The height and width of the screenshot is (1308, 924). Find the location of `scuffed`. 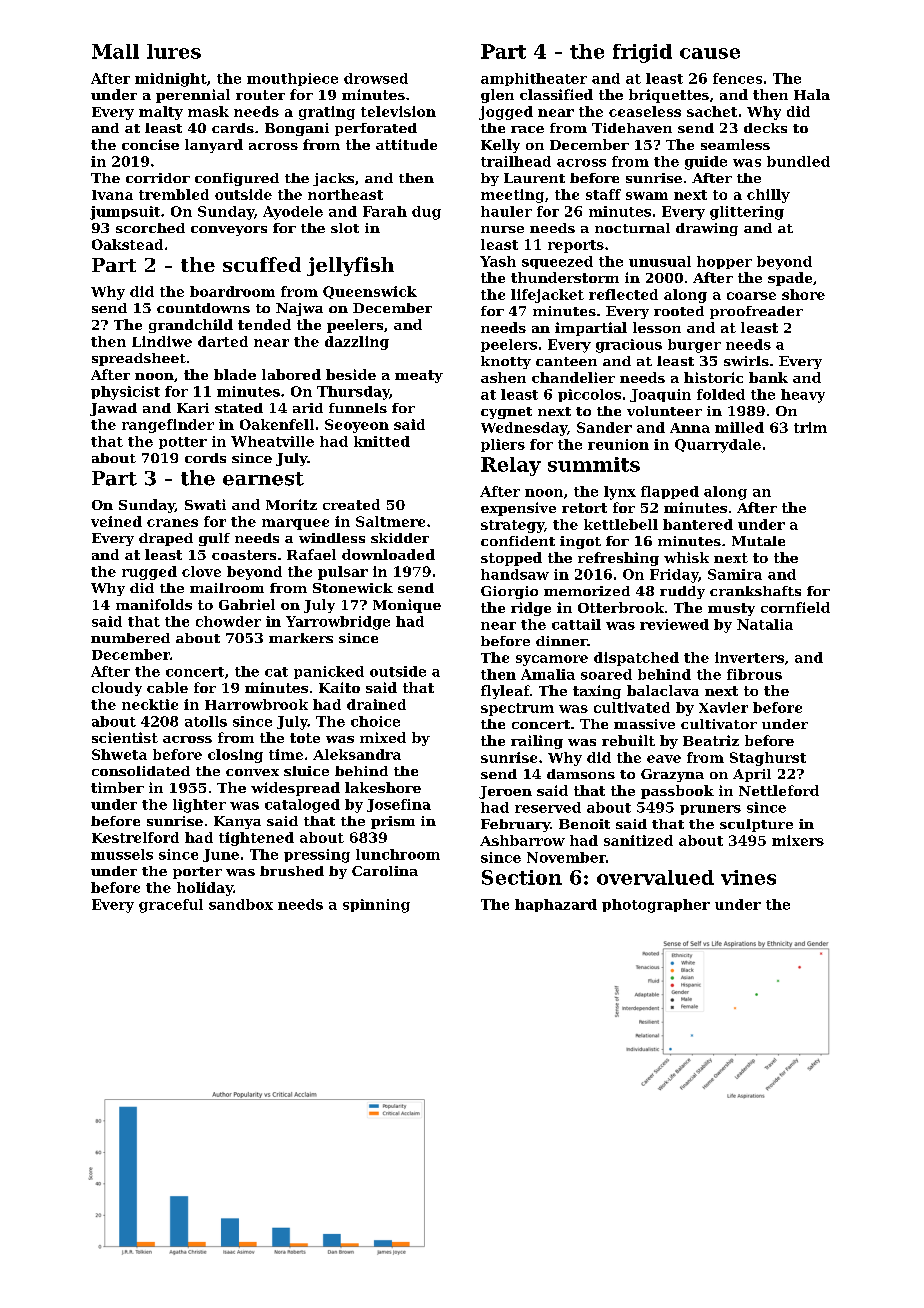

scuffed is located at coordinates (262, 264).
